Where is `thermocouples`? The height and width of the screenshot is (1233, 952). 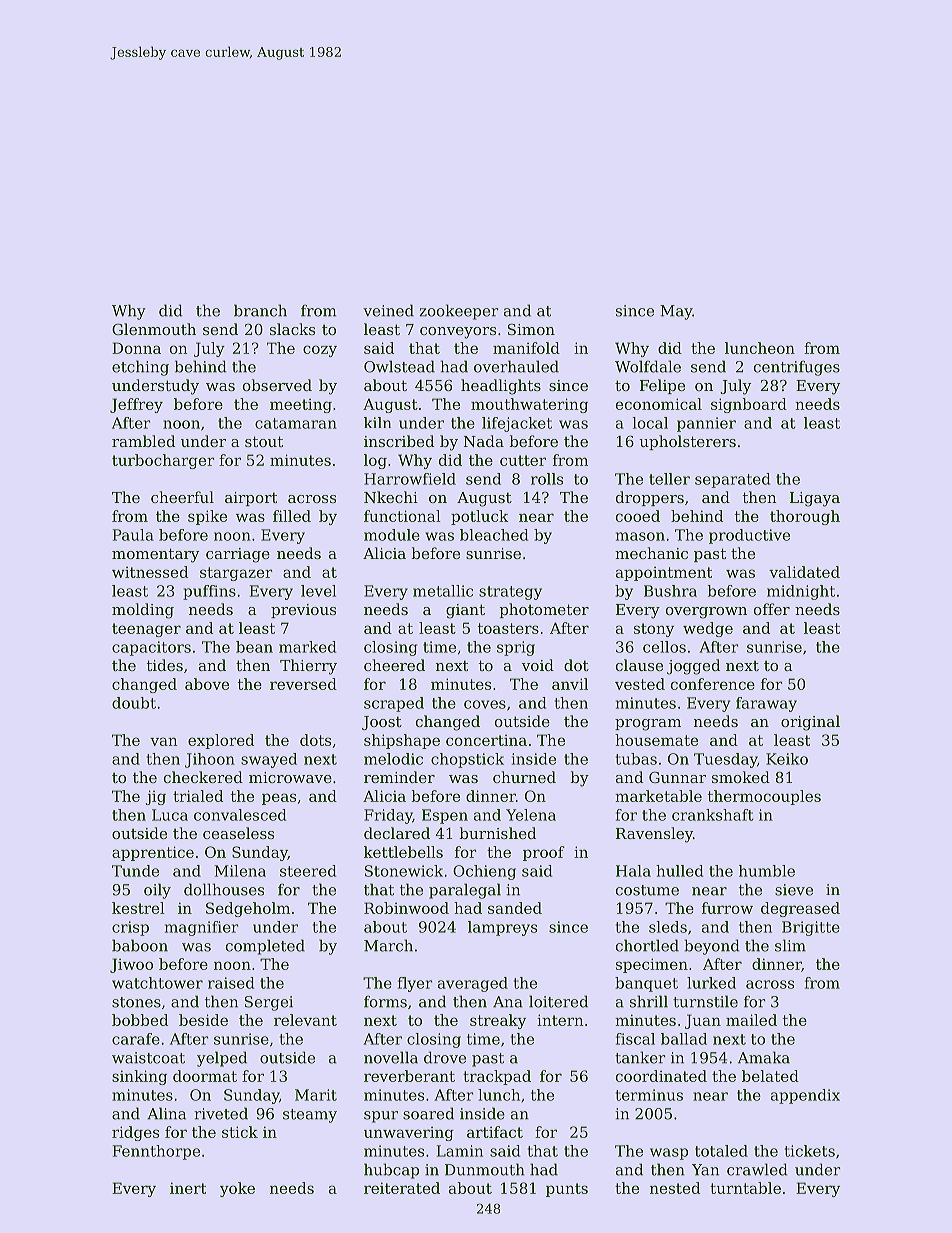
thermocouples is located at coordinates (764, 797).
